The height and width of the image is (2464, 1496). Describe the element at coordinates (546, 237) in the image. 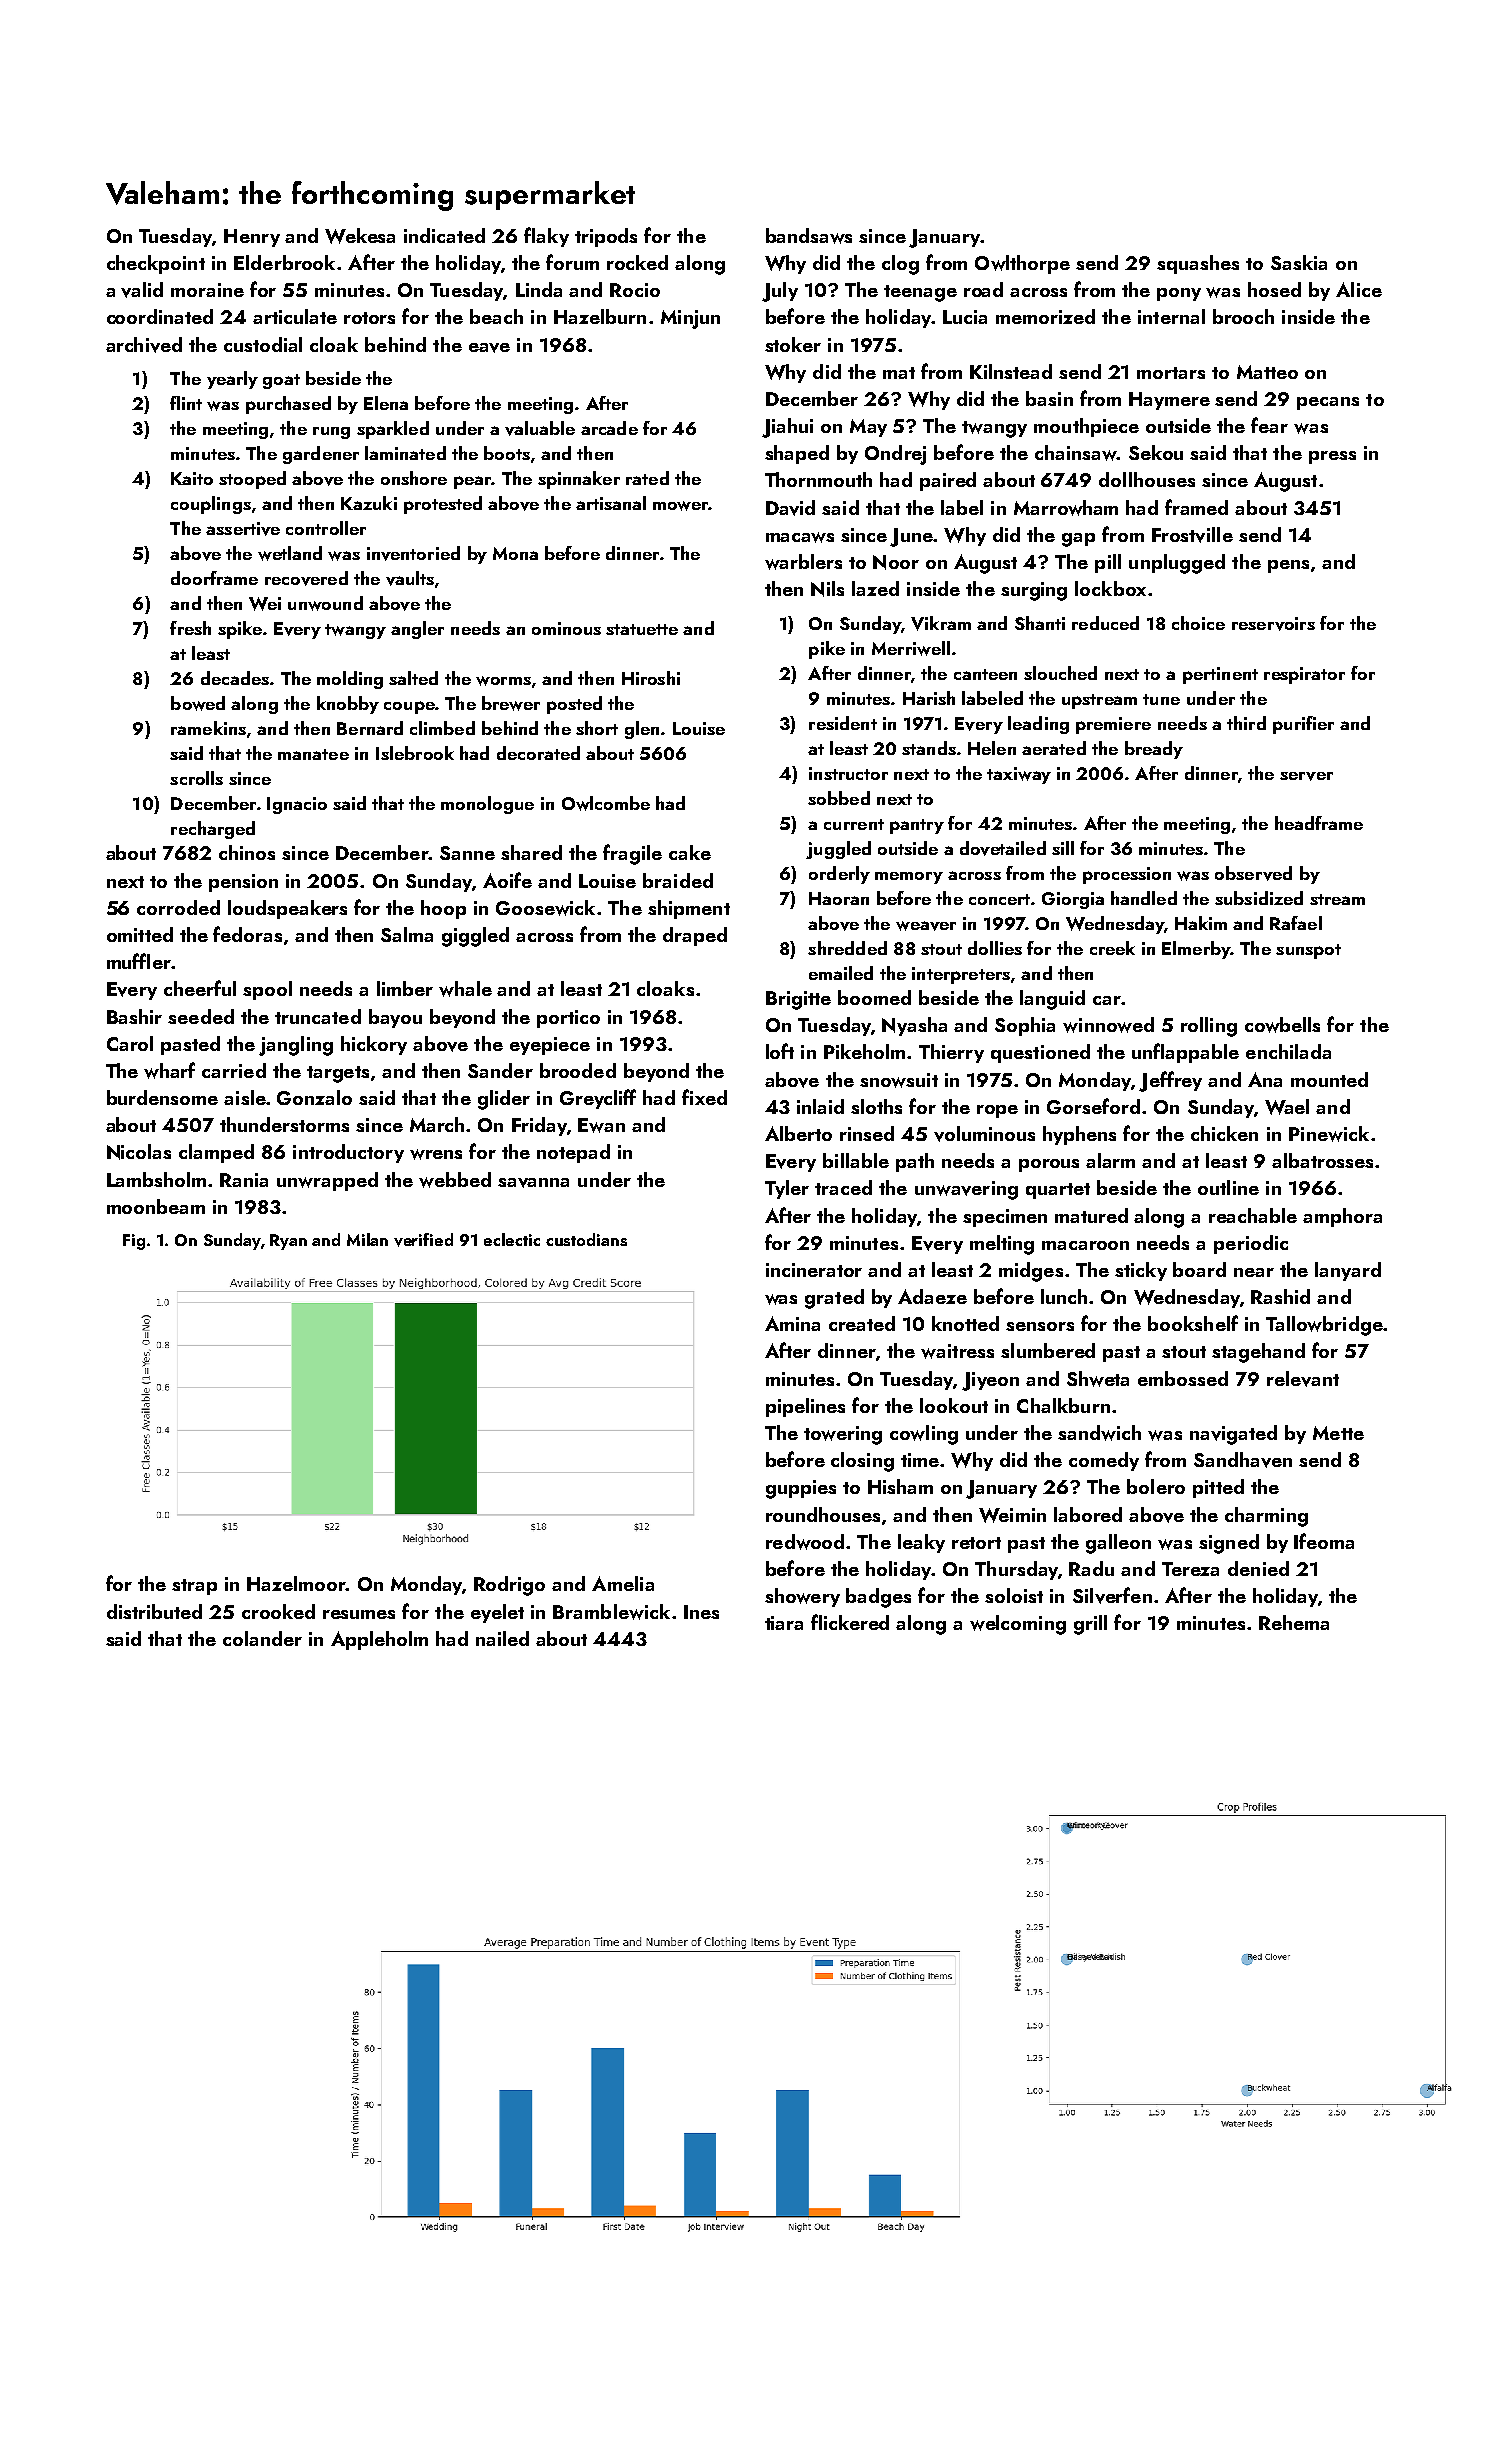

I see `flaky` at that location.
